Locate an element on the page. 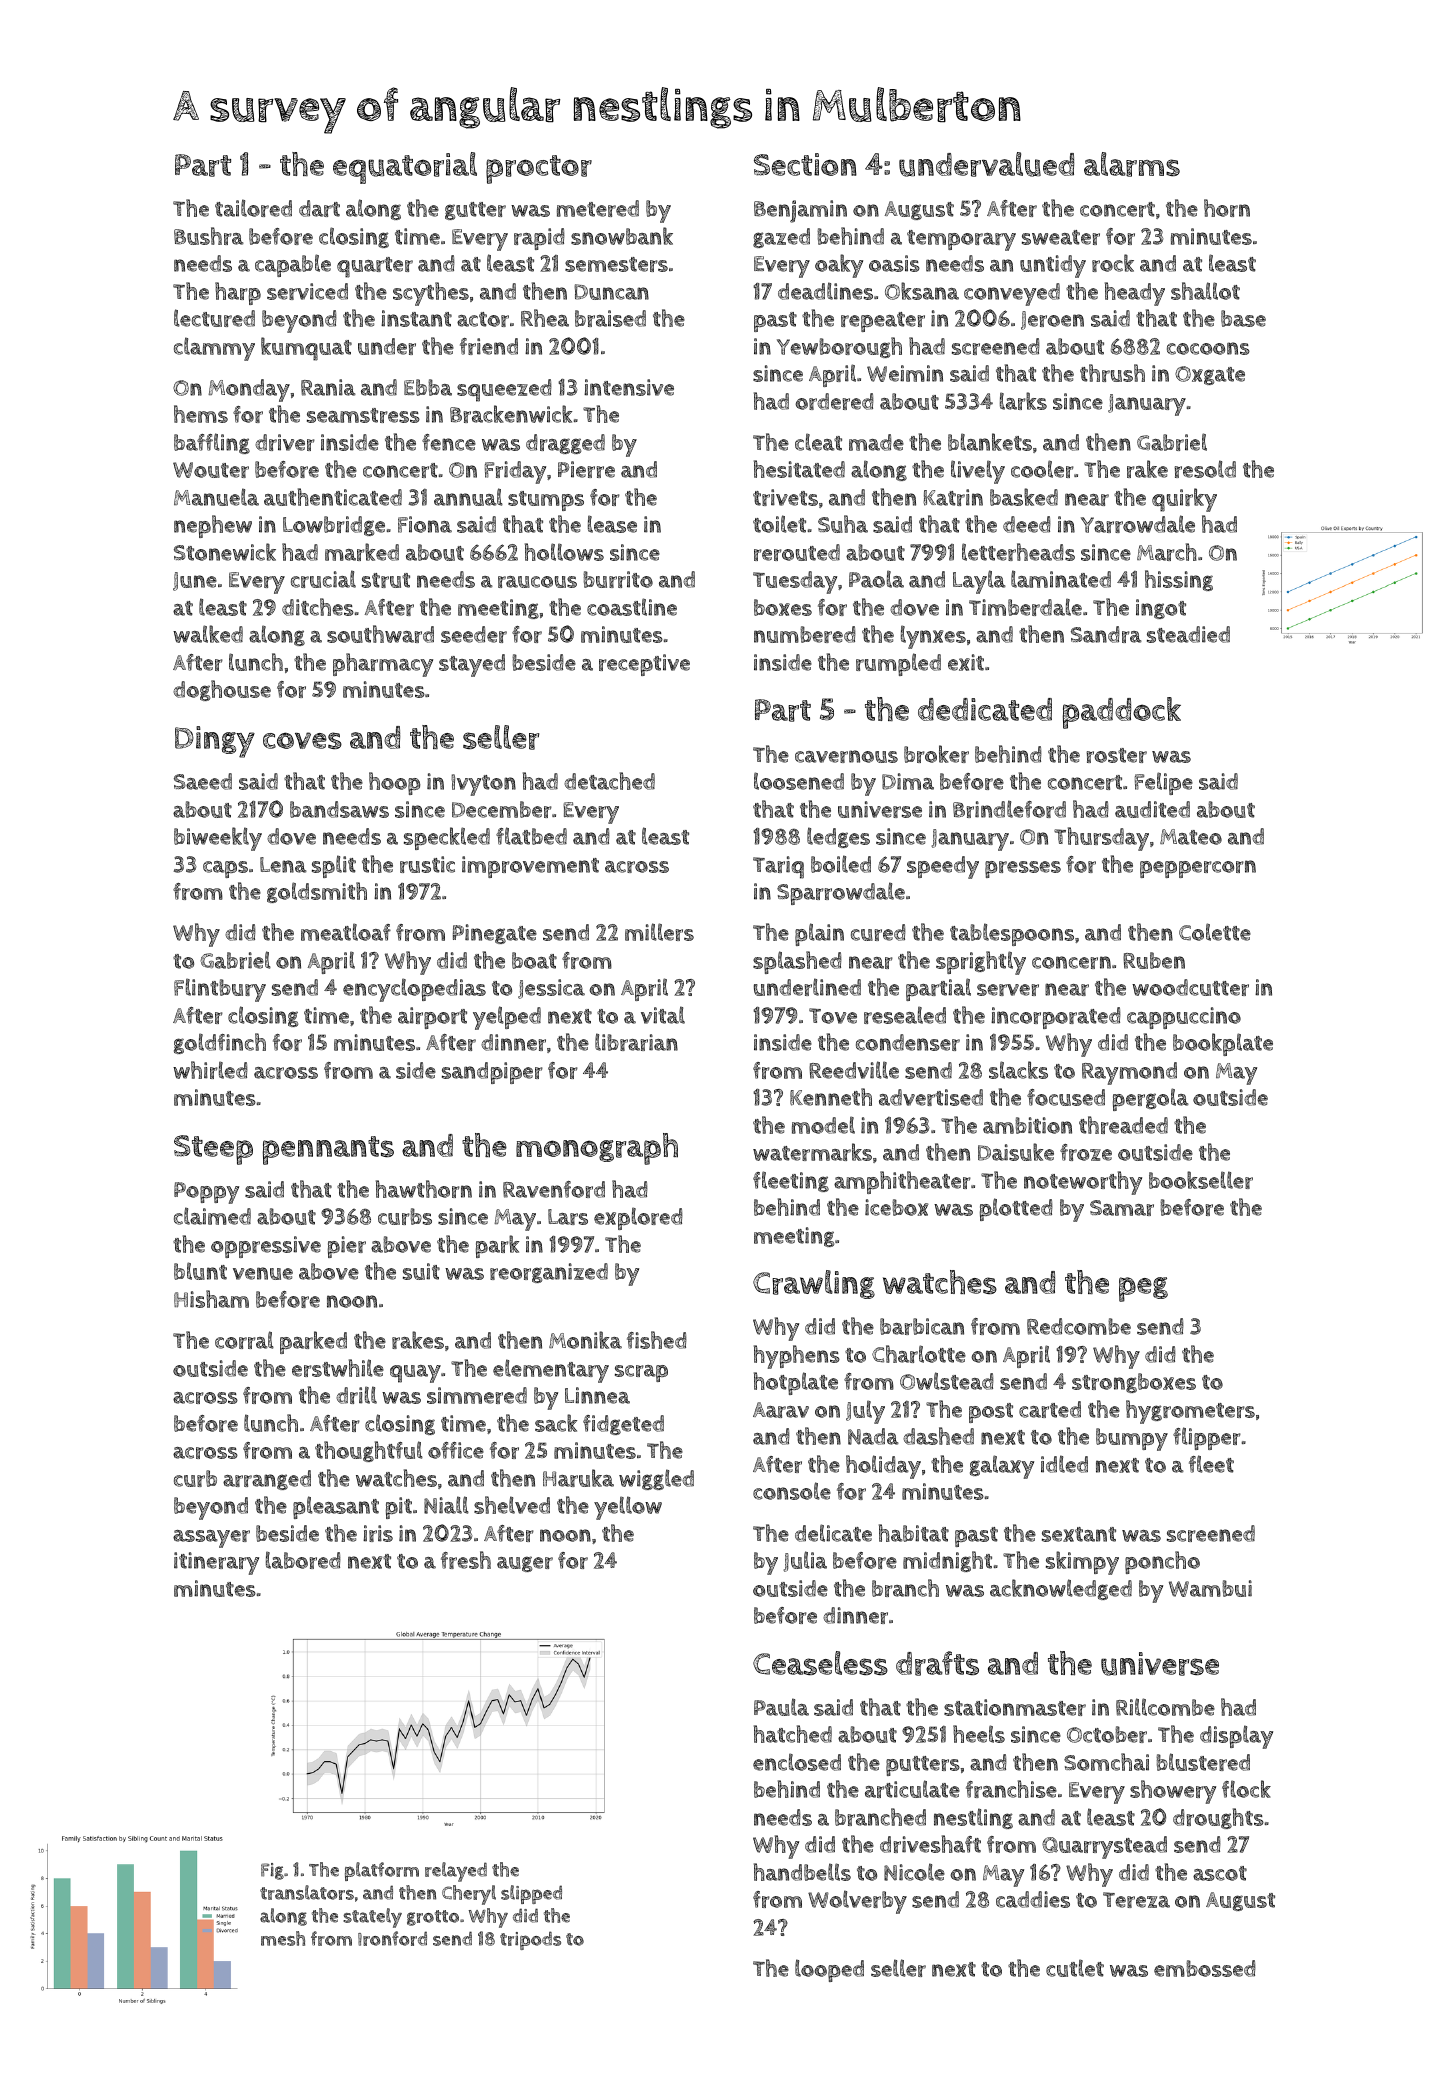 The image size is (1450, 2100). Paula is located at coordinates (781, 1707).
